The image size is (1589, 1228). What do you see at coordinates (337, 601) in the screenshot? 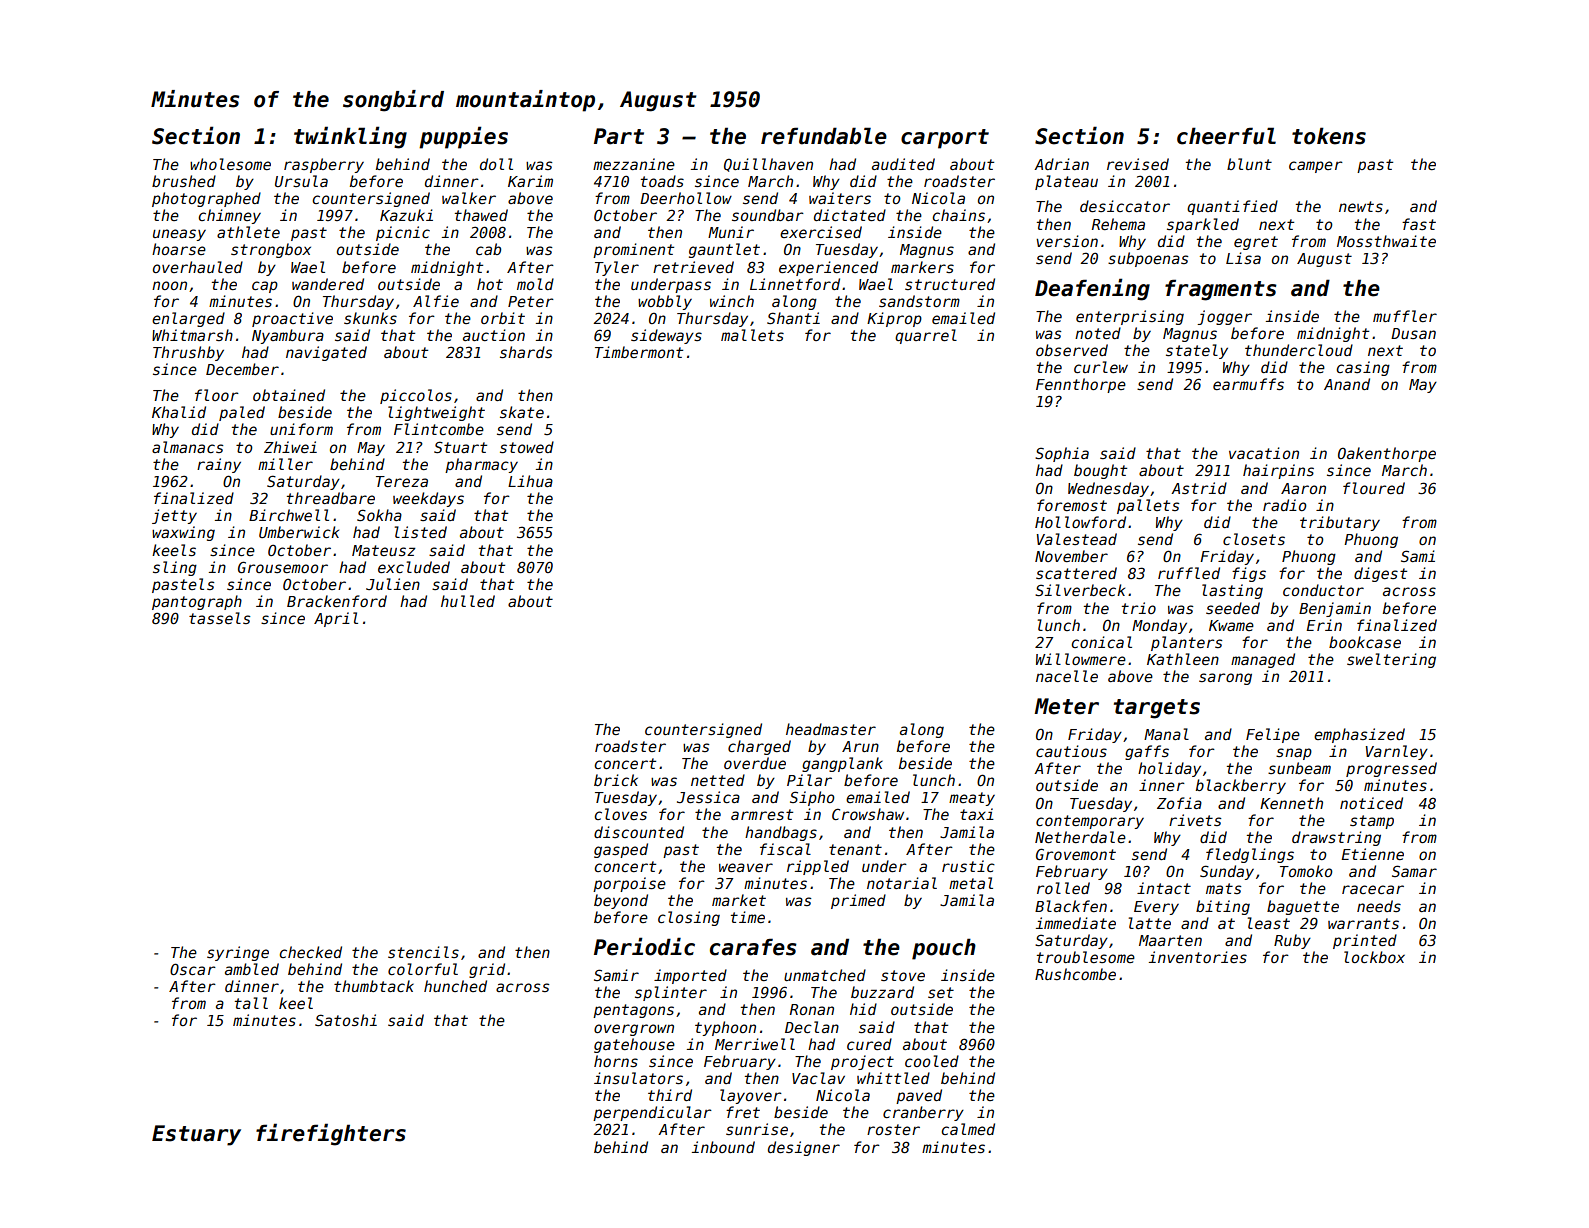
I see `Brackenford` at bounding box center [337, 601].
